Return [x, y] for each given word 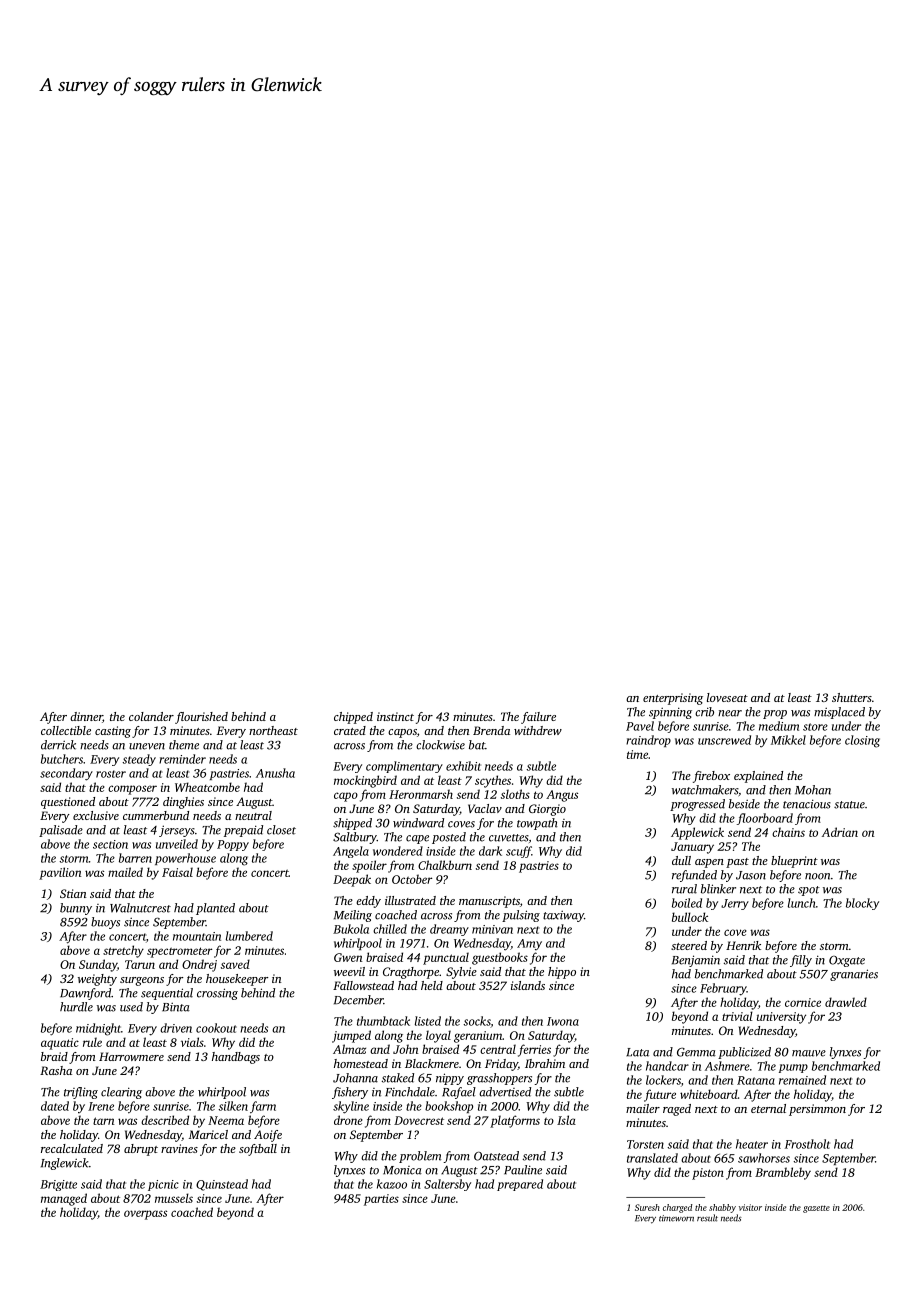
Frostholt [807, 1144]
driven [176, 1028]
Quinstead [222, 1185]
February [723, 989]
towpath [537, 824]
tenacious [807, 804]
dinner [86, 717]
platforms [515, 1121]
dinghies [183, 803]
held [432, 985]
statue [849, 805]
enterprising [673, 699]
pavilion [60, 873]
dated [55, 1106]
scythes [493, 781]
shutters [852, 697]
